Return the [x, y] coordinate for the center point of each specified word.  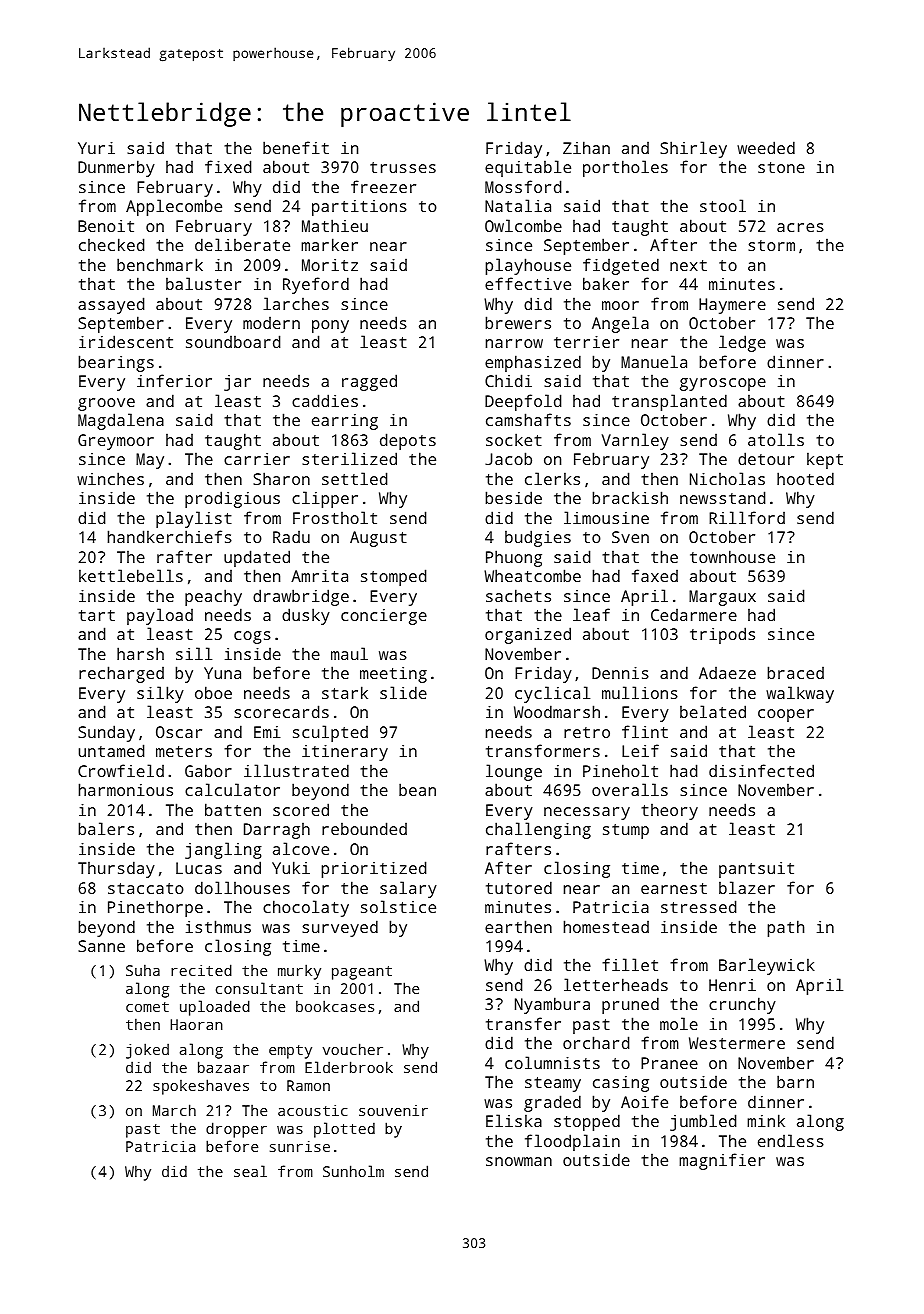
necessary [587, 813]
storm [771, 245]
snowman [519, 1161]
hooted [805, 478]
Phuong [514, 558]
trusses [403, 167]
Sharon [281, 478]
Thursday [116, 869]
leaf [591, 614]
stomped [393, 577]
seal [250, 1171]
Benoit [106, 226]
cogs [252, 637]
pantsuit [756, 870]
